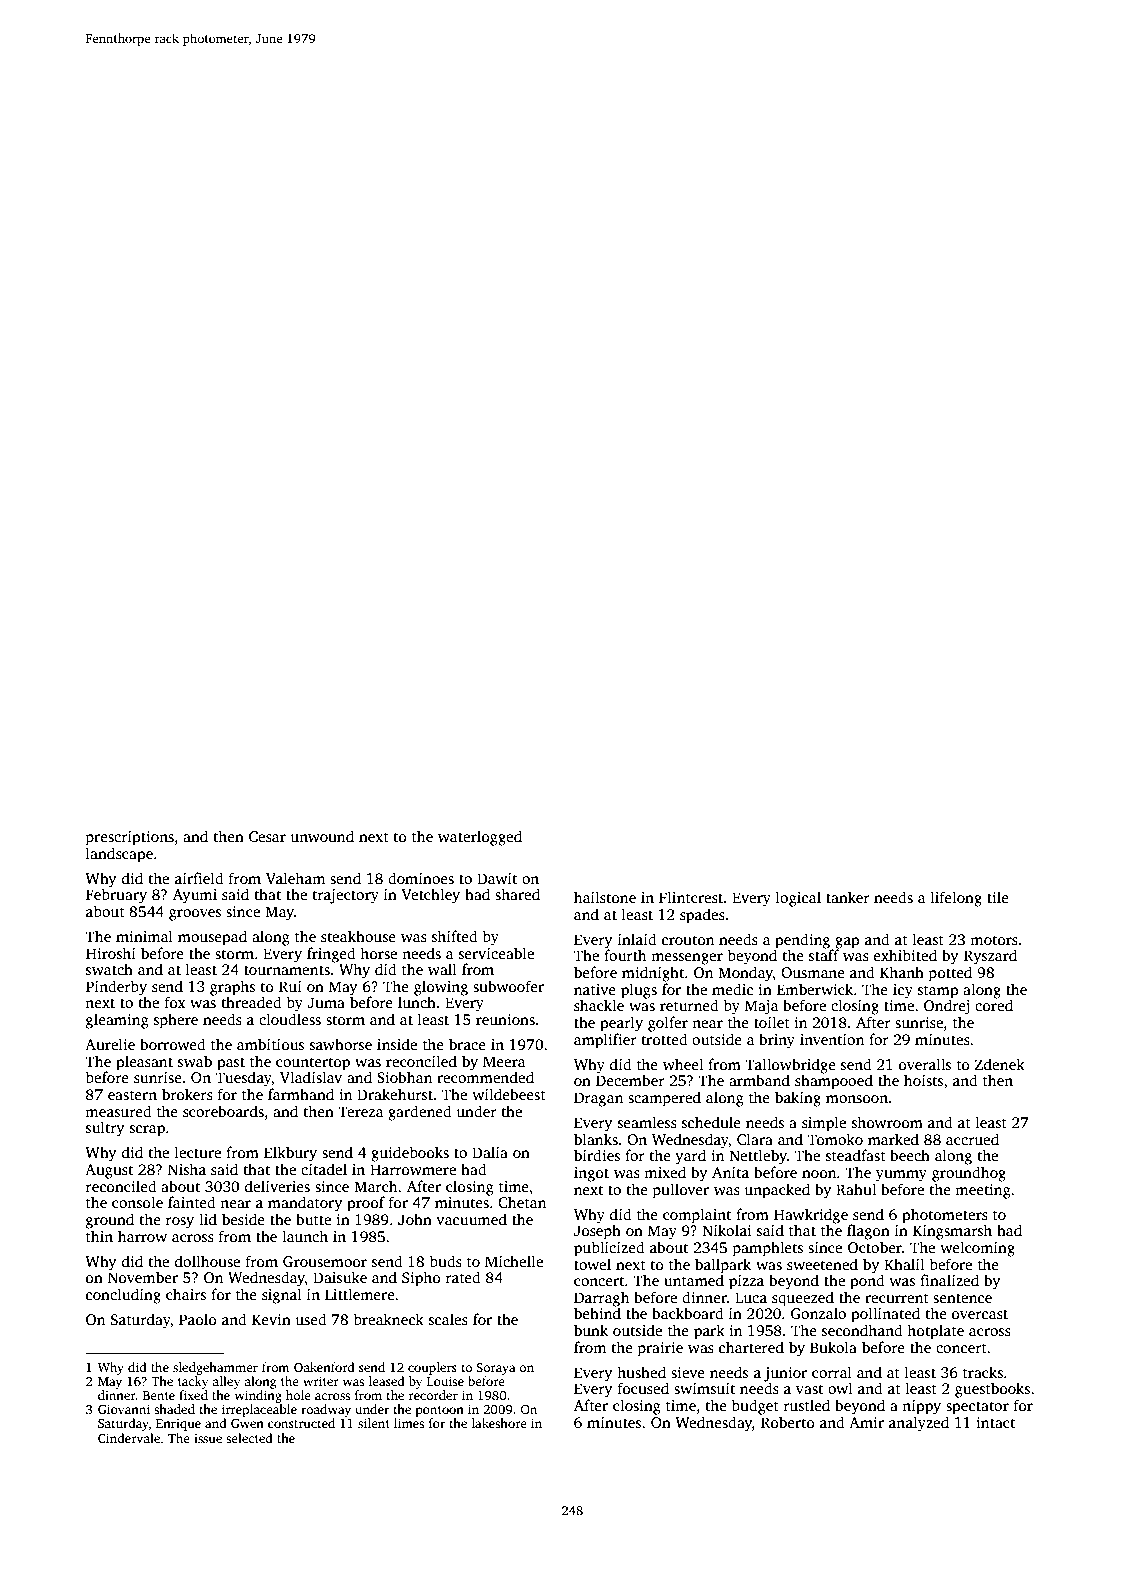 Image resolution: width=1123 pixels, height=1588 pixels. What do you see at coordinates (998, 897) in the screenshot?
I see `tile` at bounding box center [998, 897].
